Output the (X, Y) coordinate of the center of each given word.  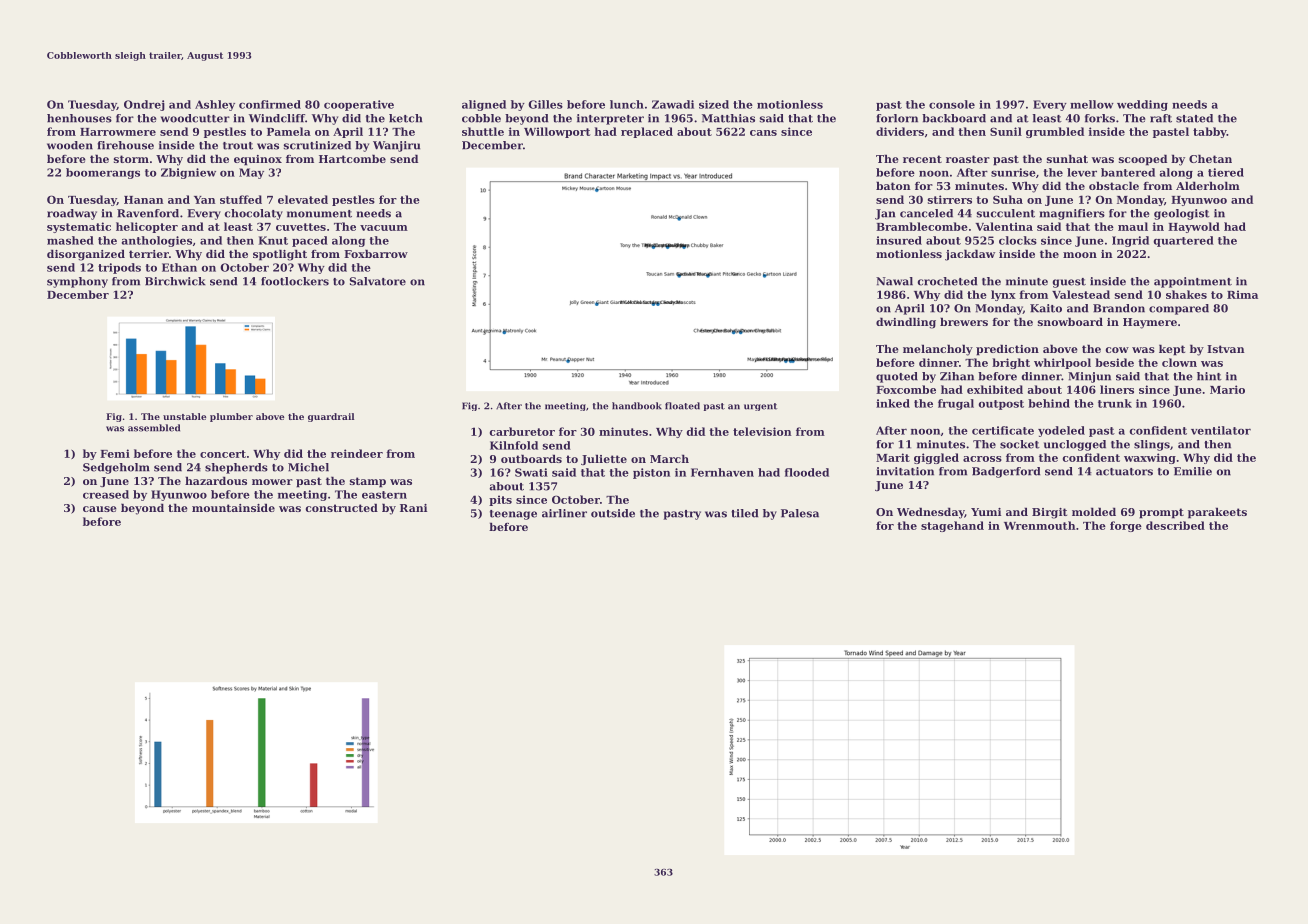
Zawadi (673, 104)
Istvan (1226, 349)
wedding (1142, 105)
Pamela (289, 131)
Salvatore (378, 281)
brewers (964, 321)
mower (272, 482)
